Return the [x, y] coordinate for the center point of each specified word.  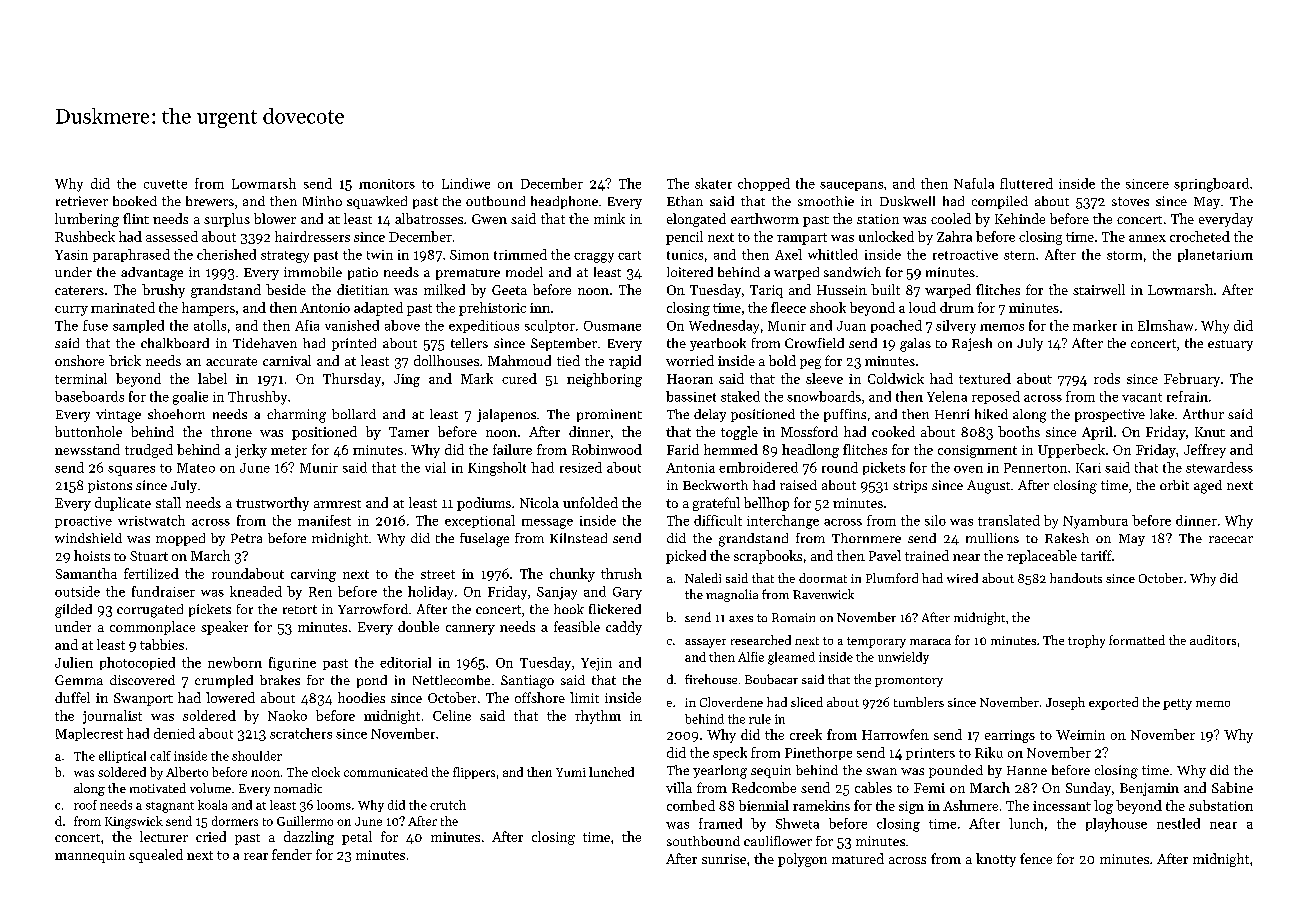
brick [125, 360]
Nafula [974, 183]
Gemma [79, 680]
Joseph [1065, 703]
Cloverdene [731, 702]
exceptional [480, 521]
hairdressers [312, 236]
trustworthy [272, 504]
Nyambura [1095, 522]
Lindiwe [466, 183]
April [1097, 433]
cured [519, 378]
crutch [448, 805]
